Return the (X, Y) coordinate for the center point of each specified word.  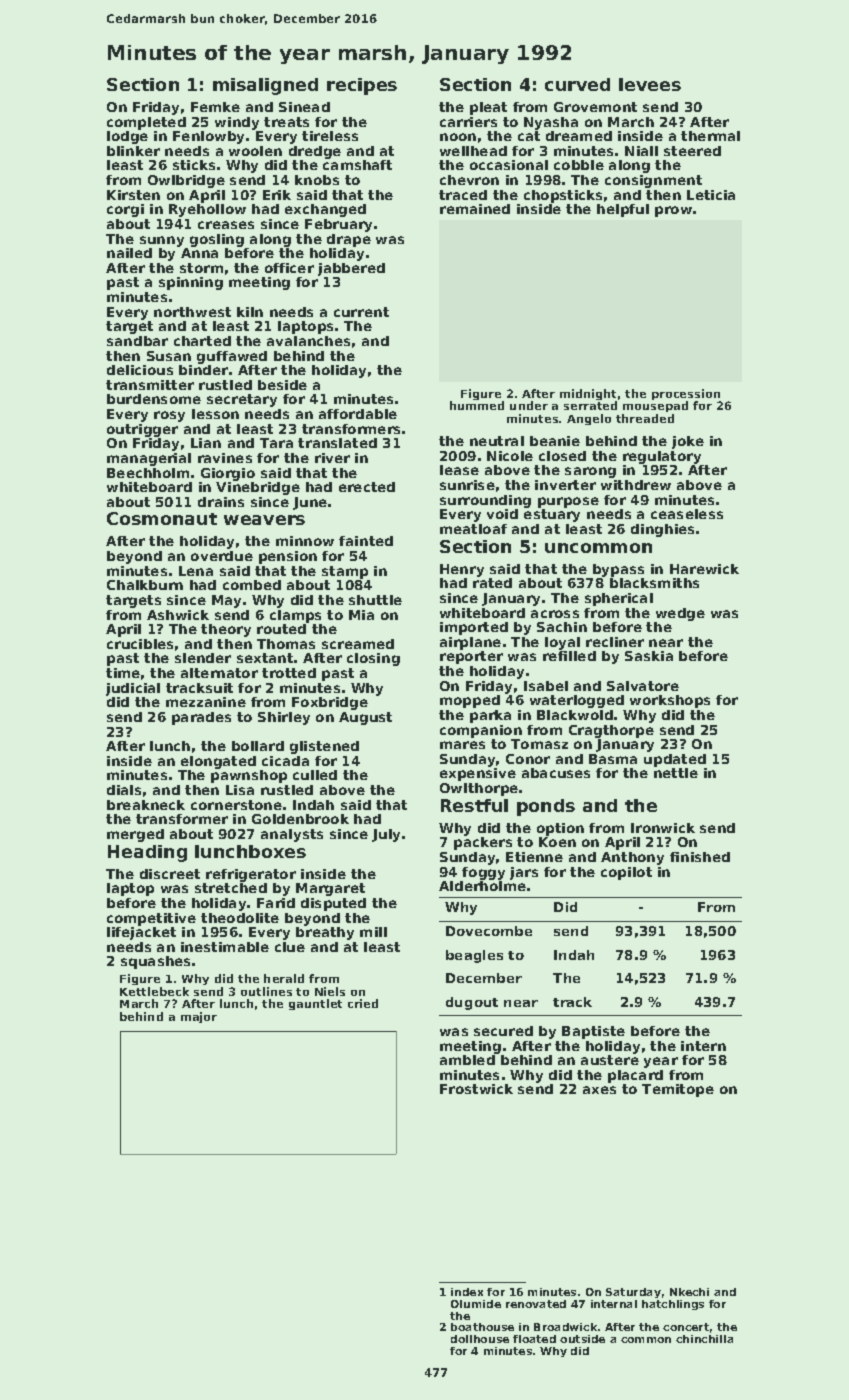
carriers (468, 122)
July (386, 835)
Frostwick (476, 1089)
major (199, 1017)
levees (650, 84)
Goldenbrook (300, 819)
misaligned (265, 86)
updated (675, 760)
